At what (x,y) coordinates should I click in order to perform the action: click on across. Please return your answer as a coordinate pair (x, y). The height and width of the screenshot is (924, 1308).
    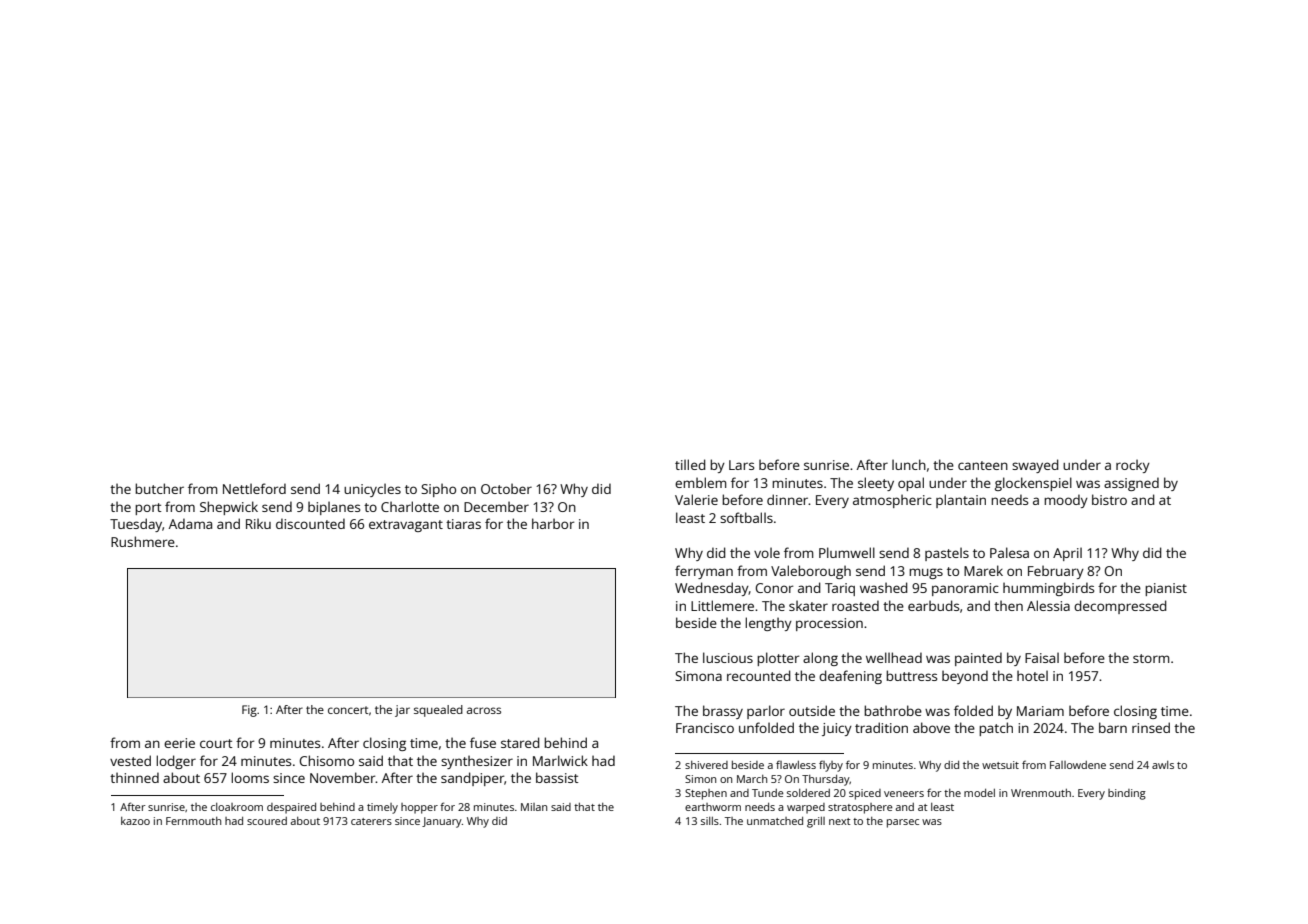
    Looking at the image, I should click on (484, 710).
